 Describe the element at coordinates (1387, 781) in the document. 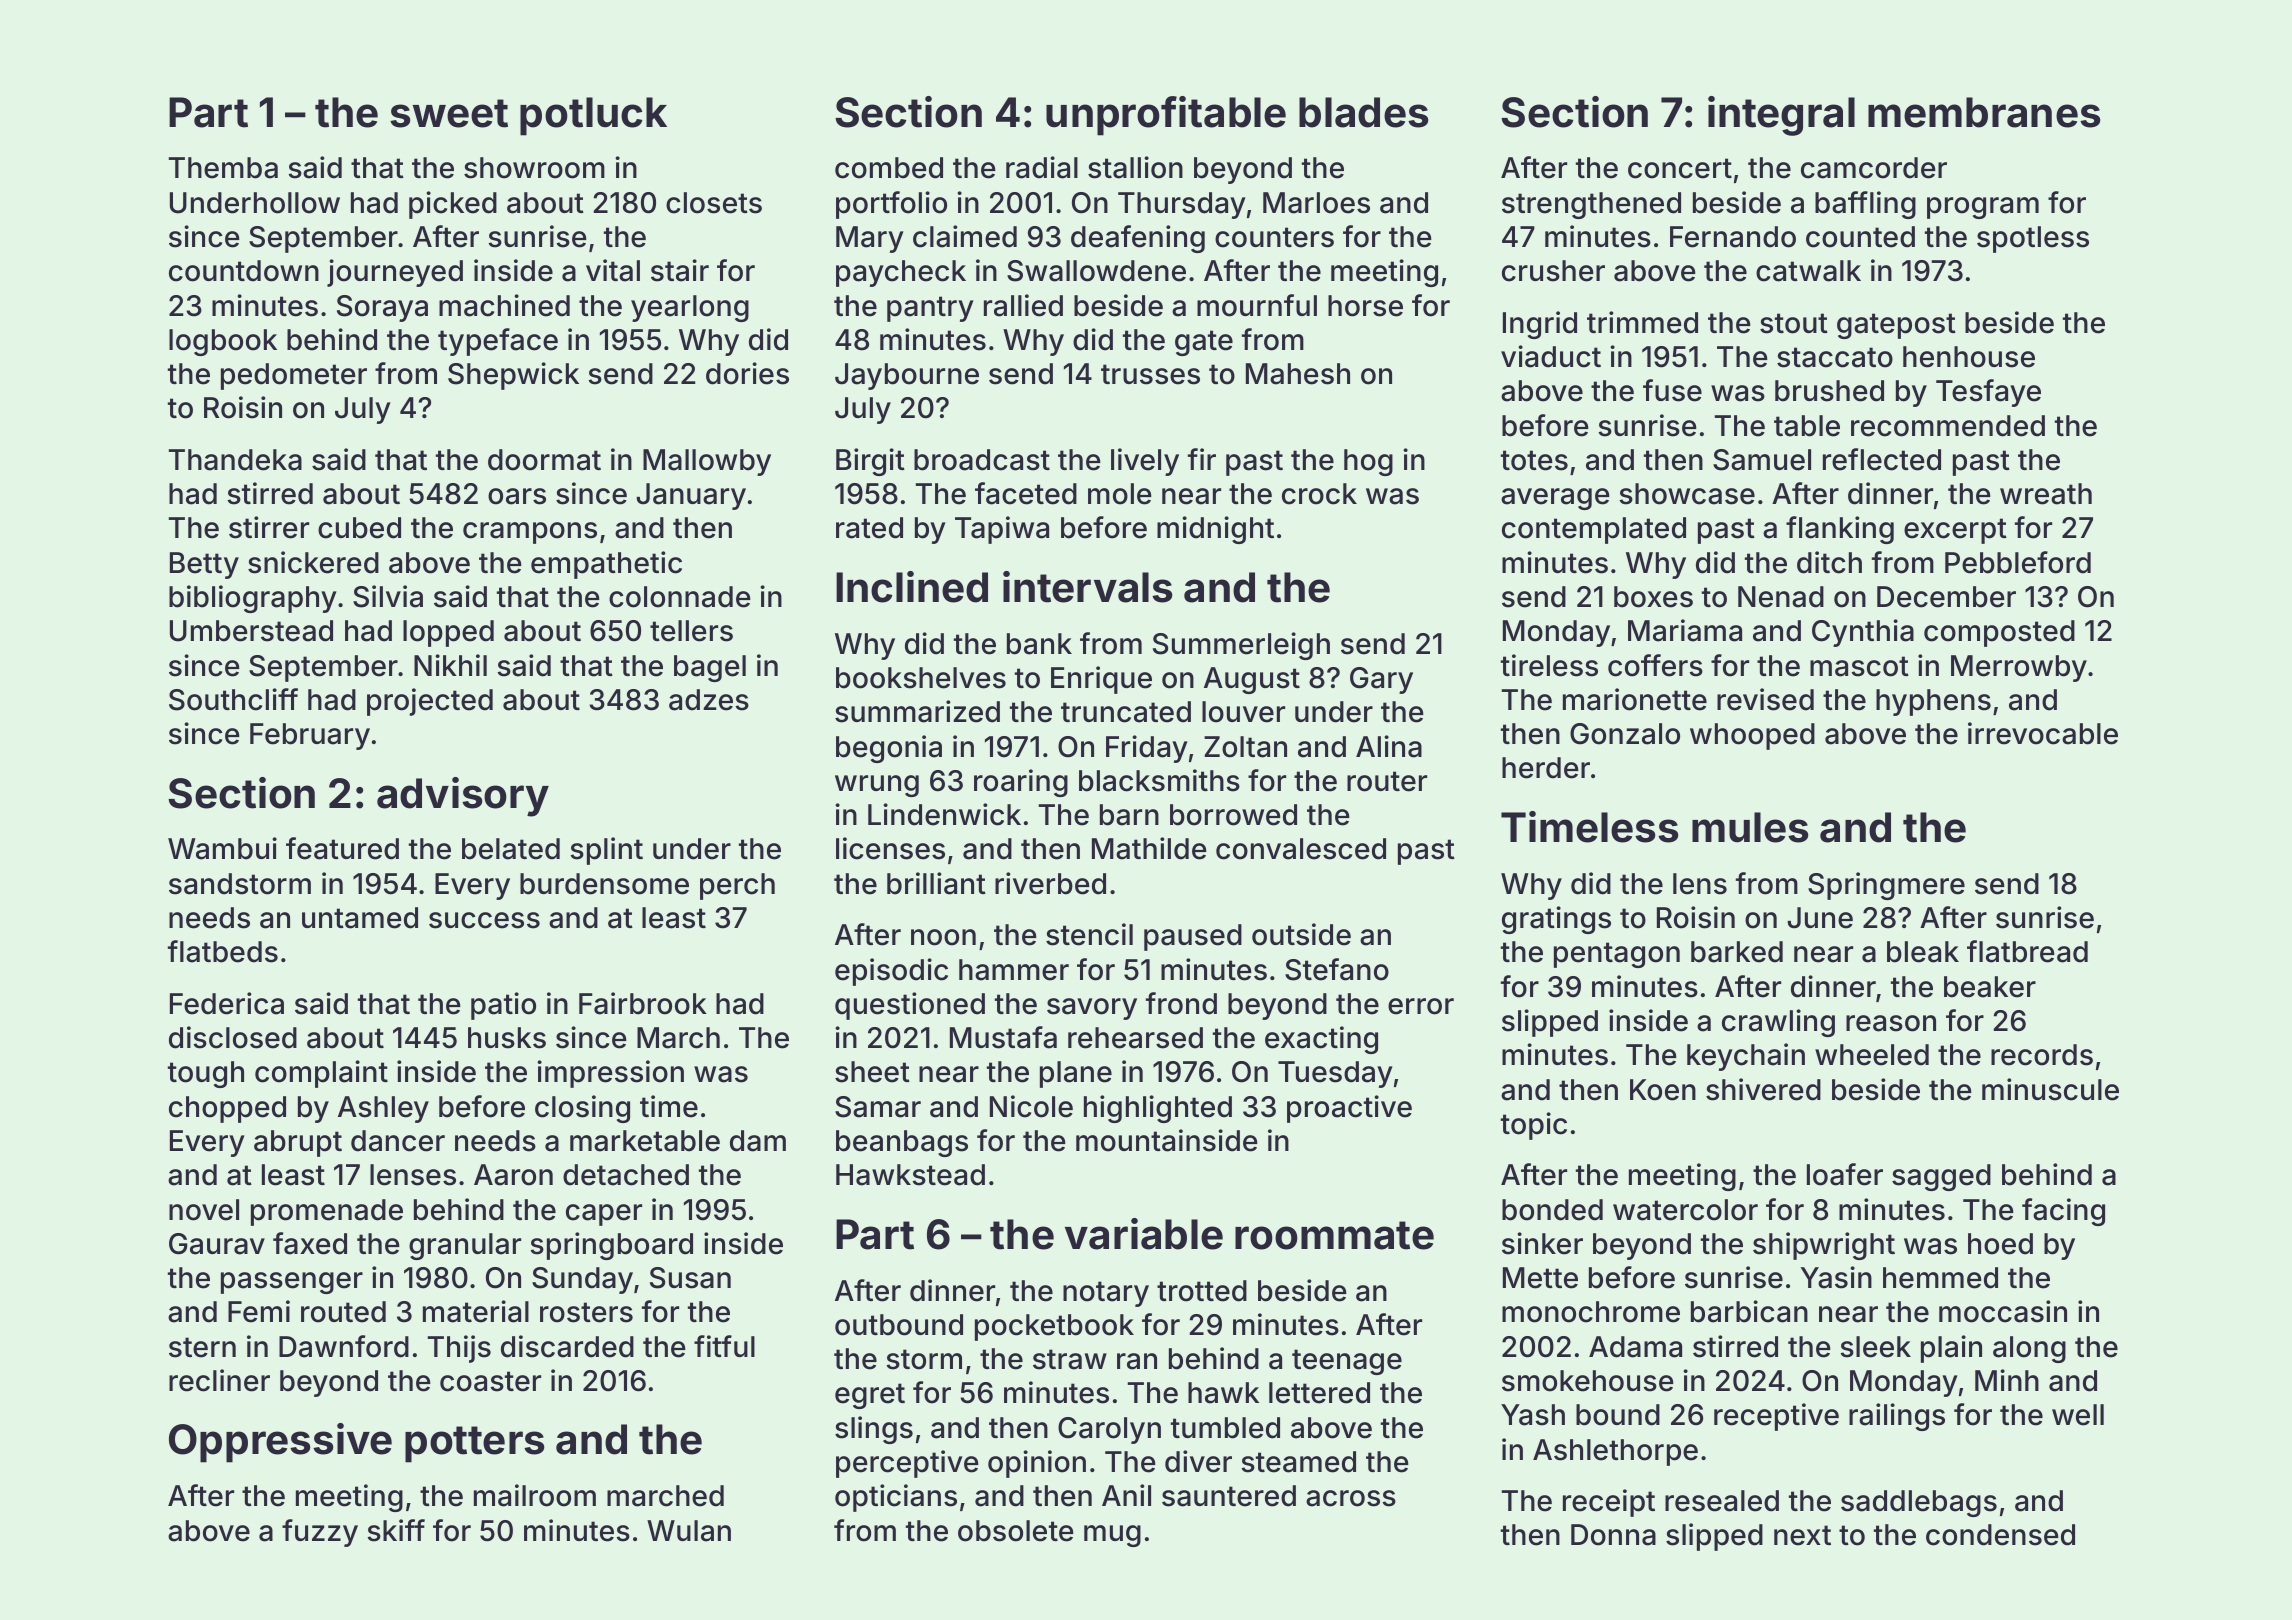

I see `router` at that location.
